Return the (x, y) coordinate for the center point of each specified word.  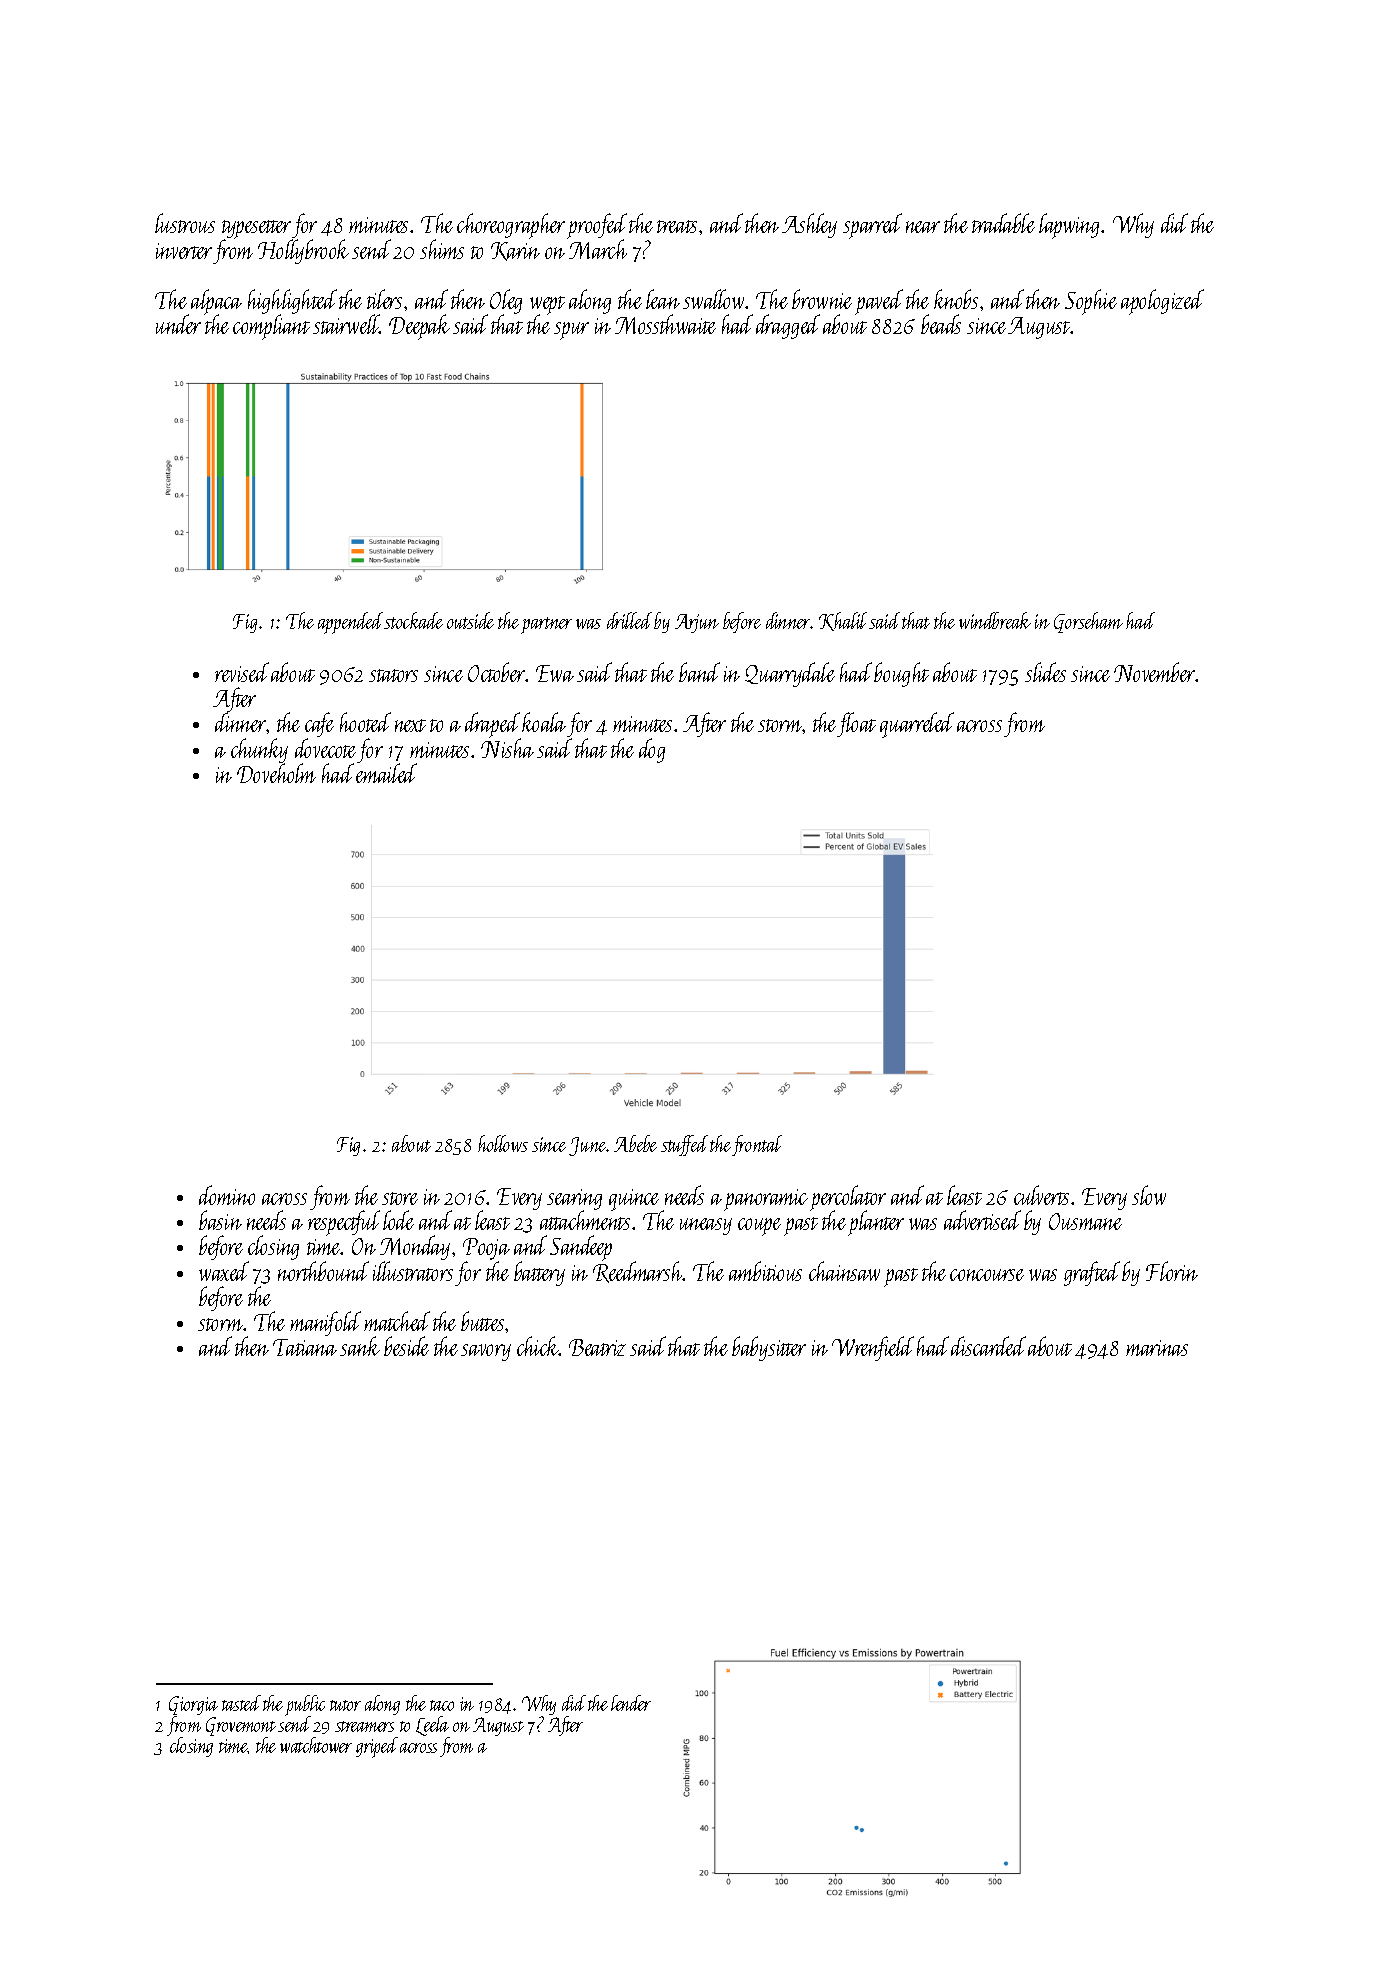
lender (631, 1703)
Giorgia (193, 1705)
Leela (432, 1726)
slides (1045, 672)
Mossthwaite (665, 324)
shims (442, 249)
